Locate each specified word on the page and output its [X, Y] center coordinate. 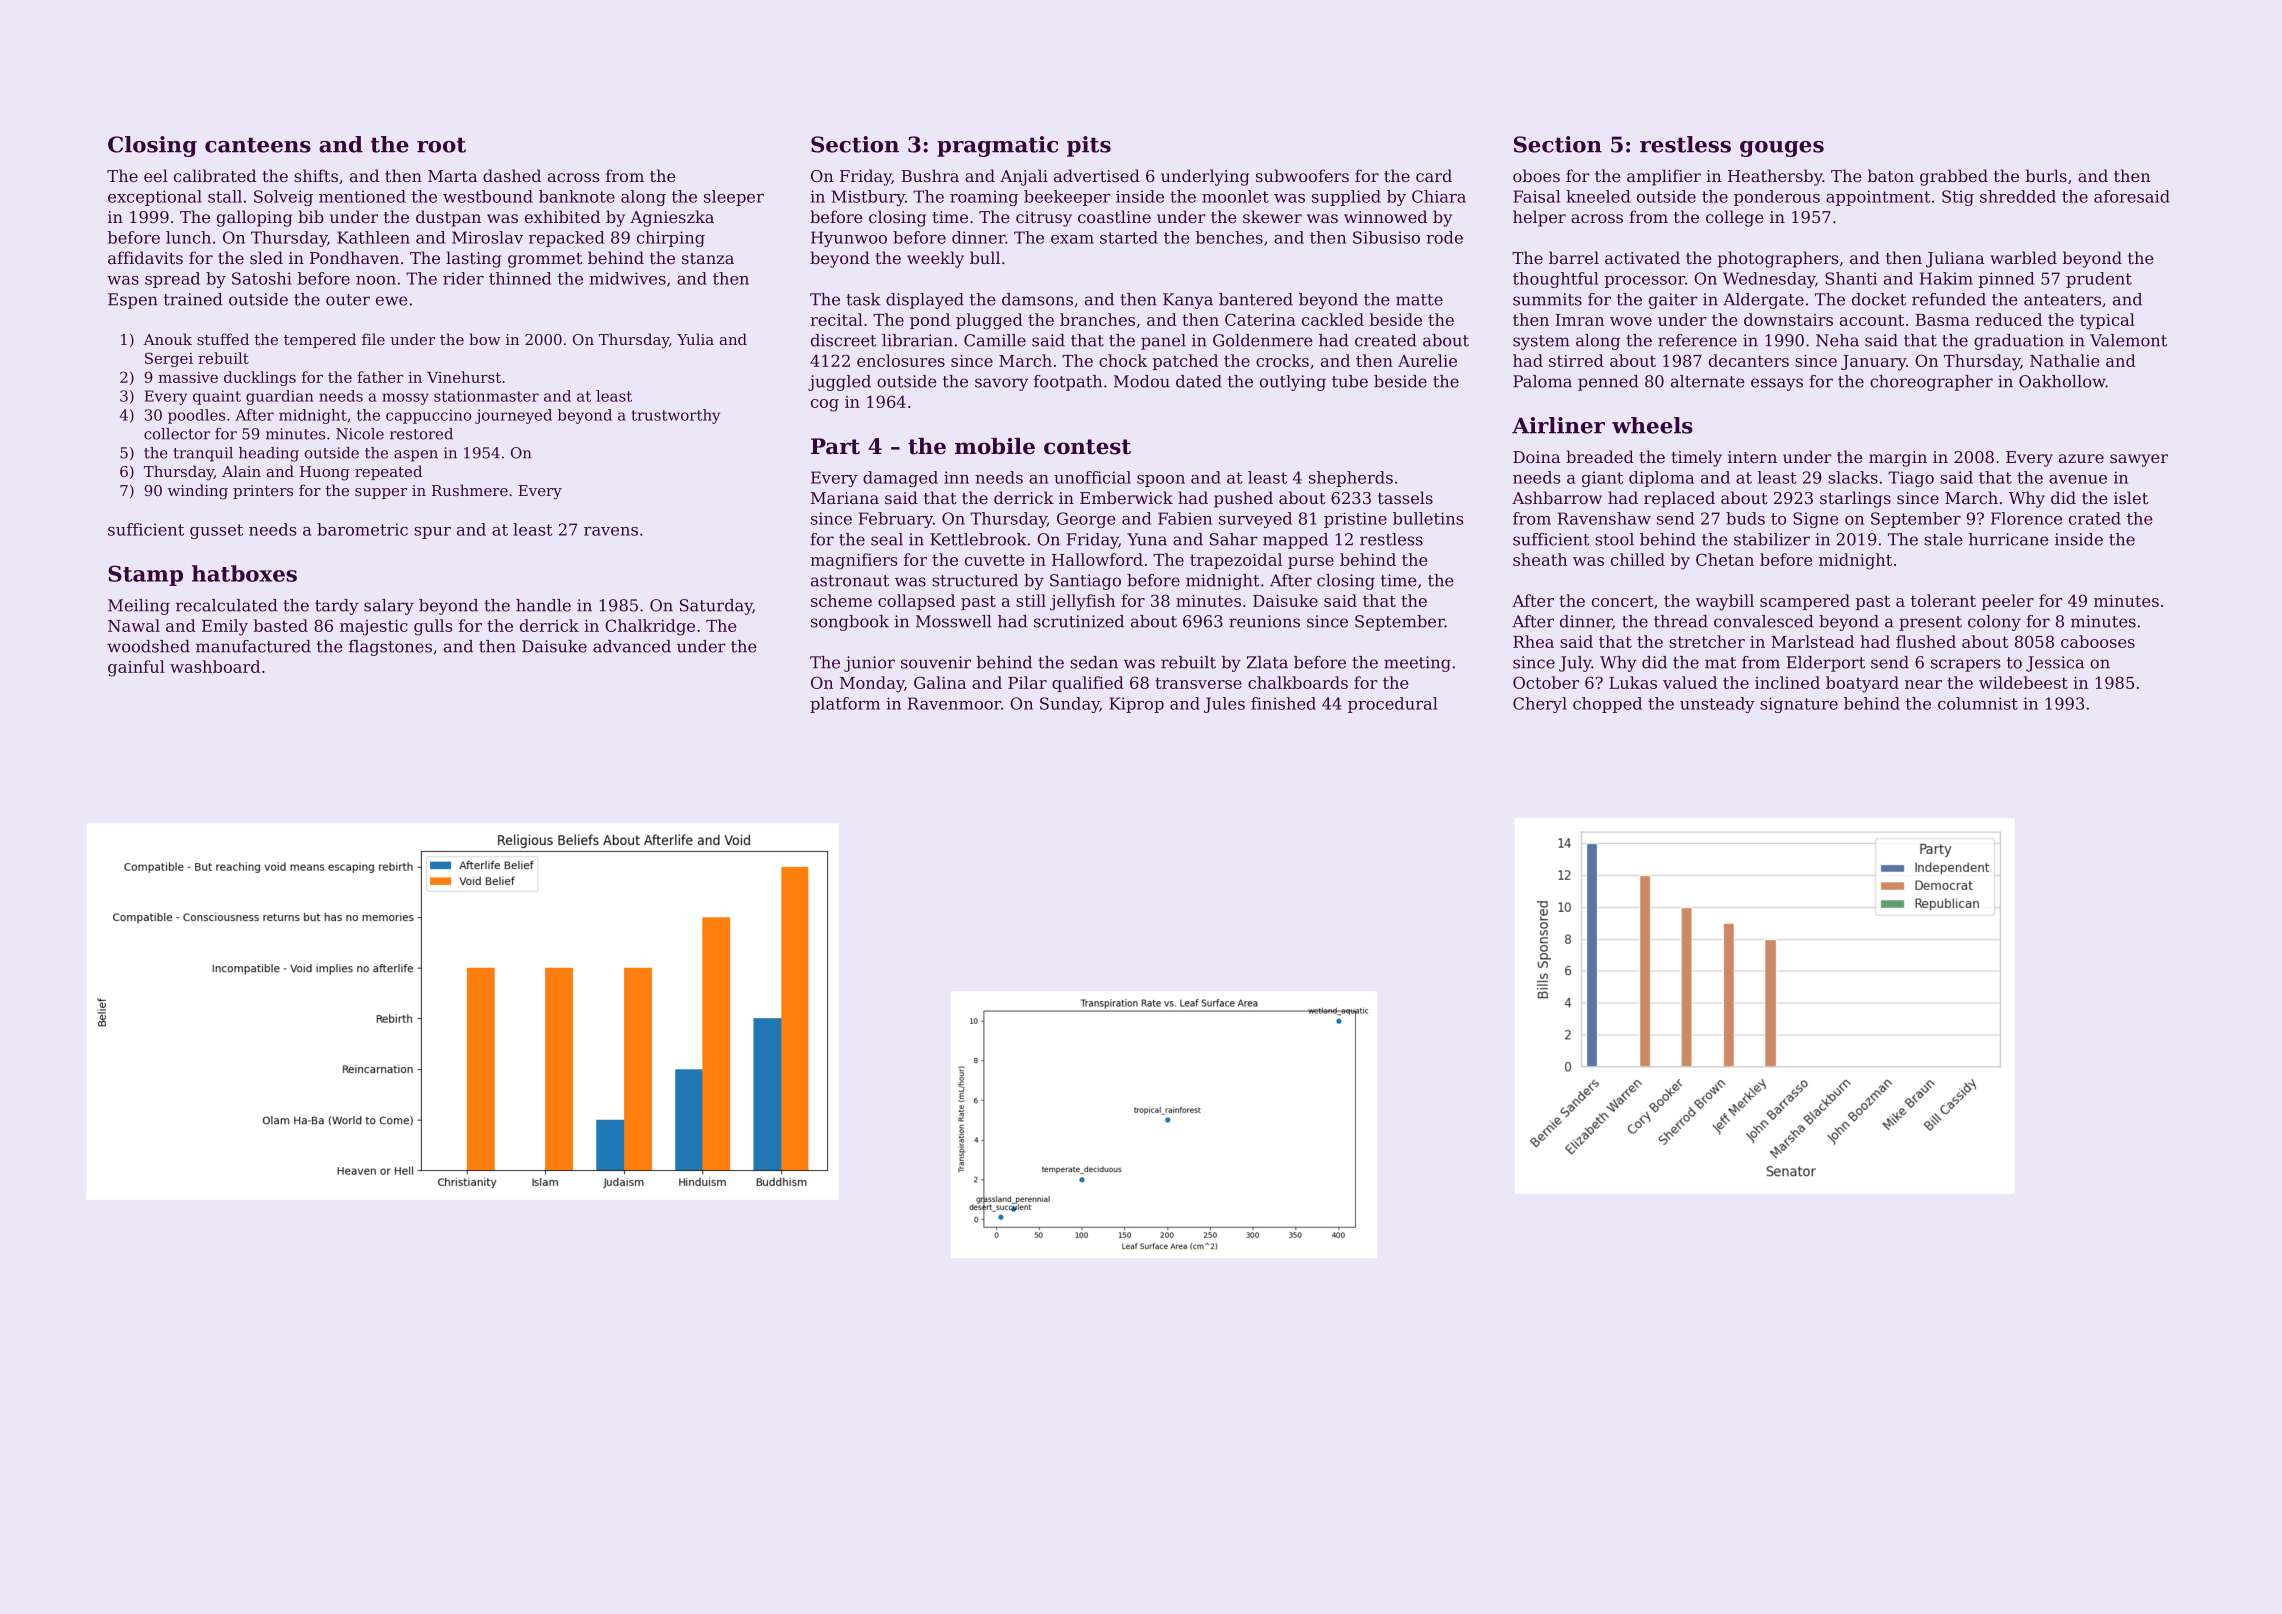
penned [1608, 383]
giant [1602, 479]
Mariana [845, 498]
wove [1631, 321]
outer [348, 300]
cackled [1333, 319]
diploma [1661, 479]
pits [1089, 146]
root [441, 145]
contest [1087, 447]
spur [432, 533]
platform [845, 705]
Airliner [1558, 425]
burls [2046, 175]
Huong [325, 473]
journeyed [513, 416]
